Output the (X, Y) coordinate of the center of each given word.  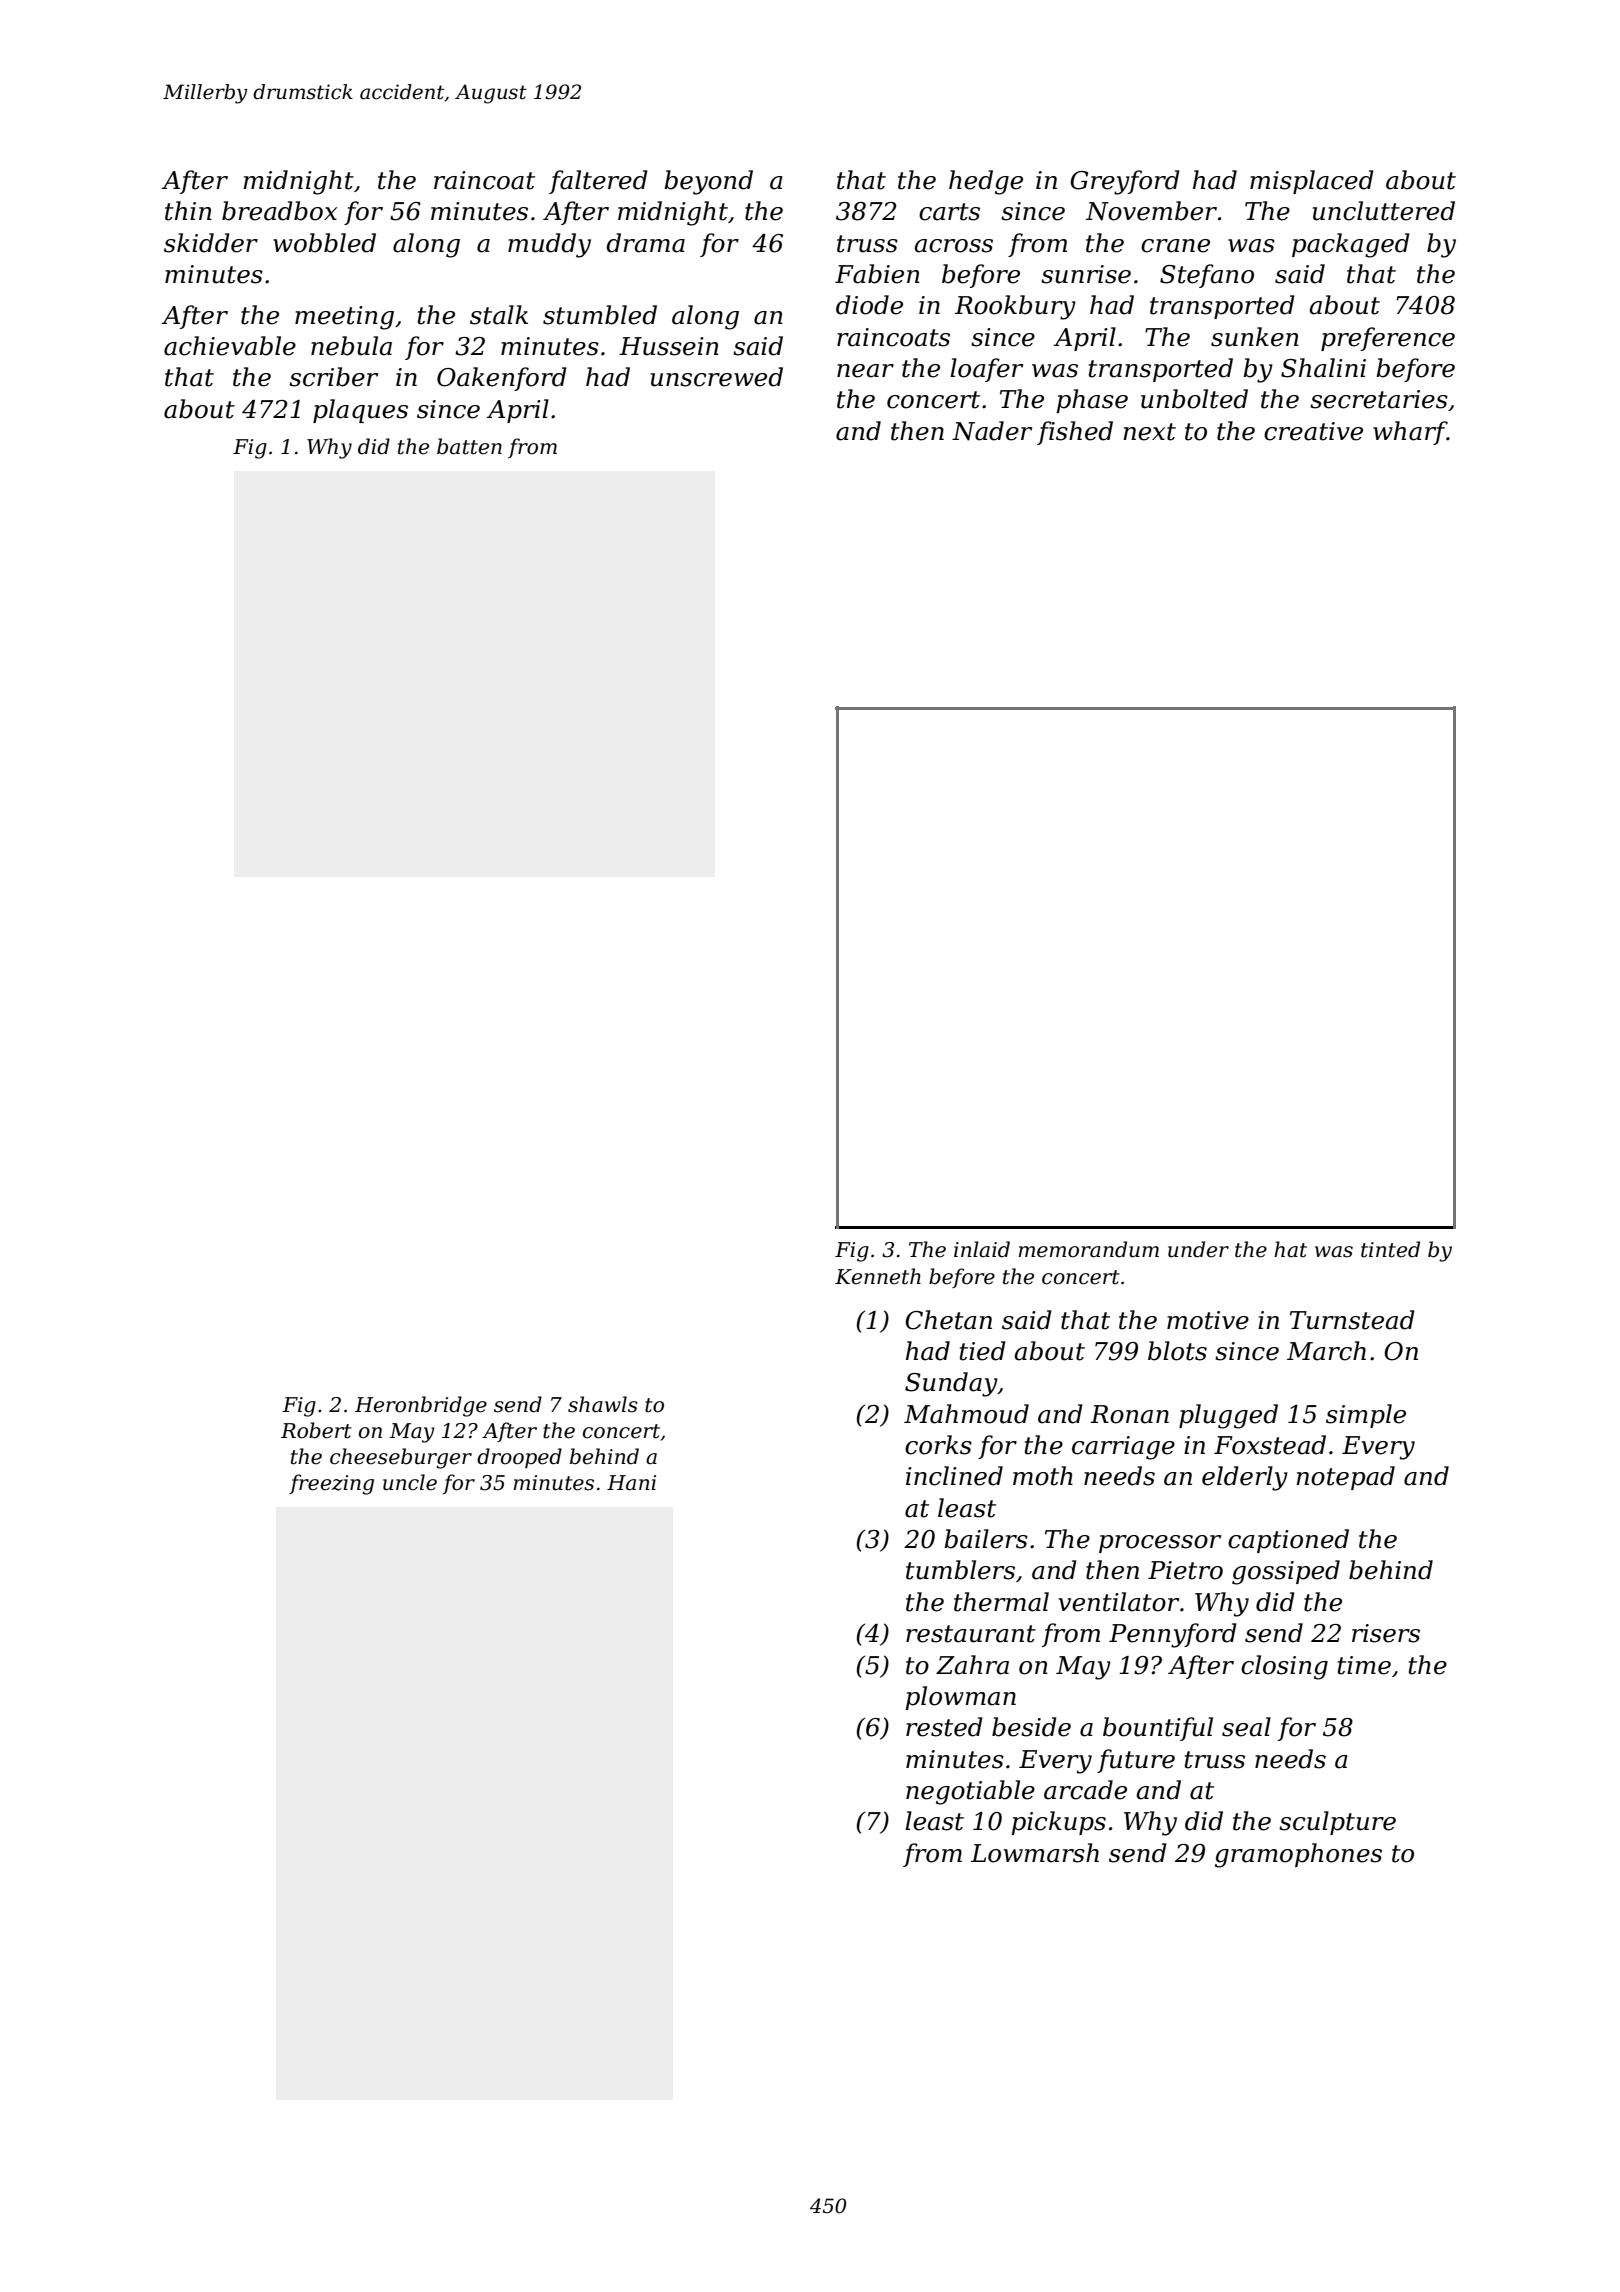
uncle (410, 1482)
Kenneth (878, 1276)
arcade (1085, 1790)
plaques (360, 411)
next (1149, 432)
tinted (1390, 1249)
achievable (230, 346)
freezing (331, 1484)
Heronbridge (421, 1406)
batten (469, 446)
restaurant (971, 1634)
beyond (708, 182)
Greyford (1125, 182)
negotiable (970, 1792)
